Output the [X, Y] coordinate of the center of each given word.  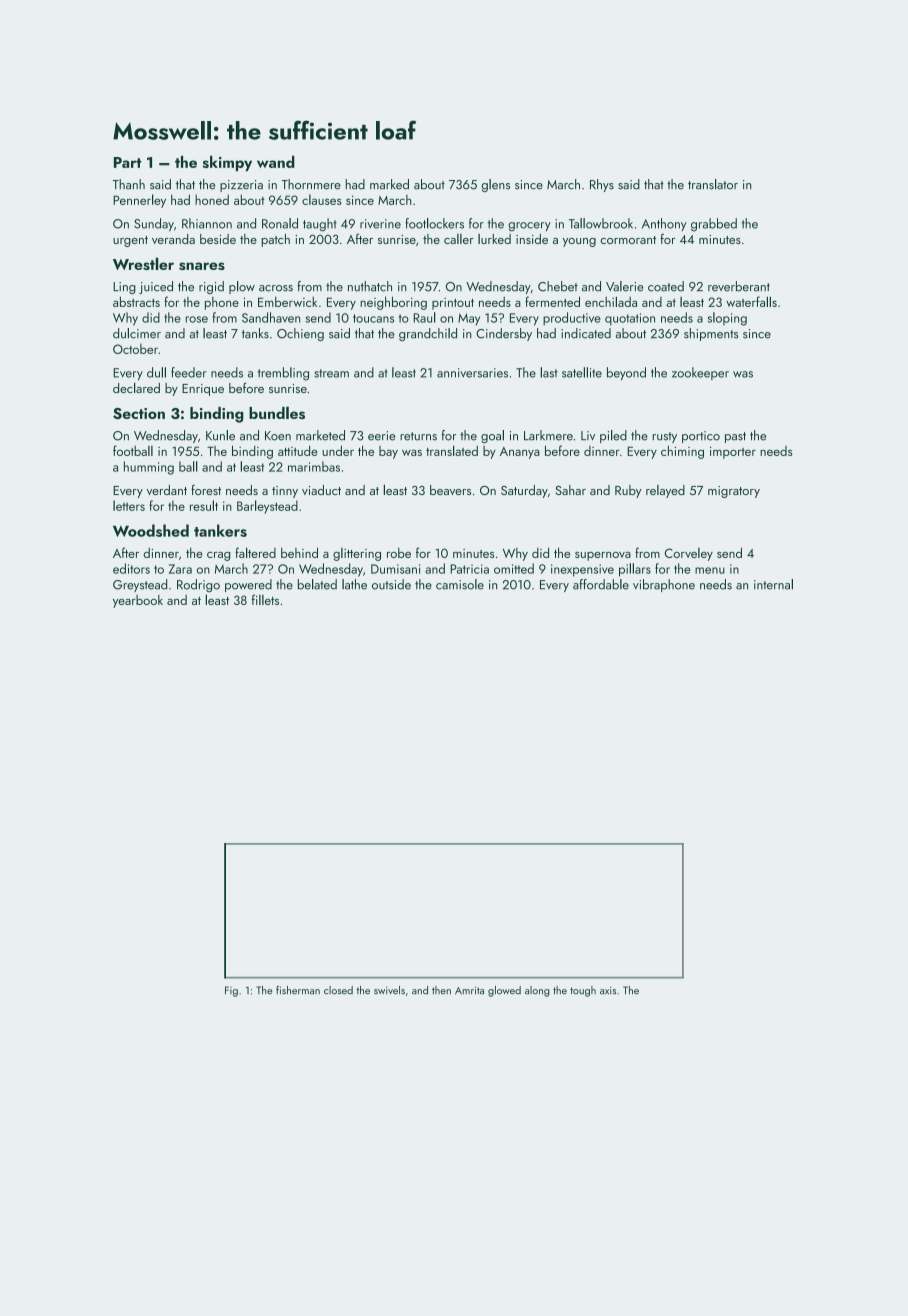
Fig [231, 991]
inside [532, 239]
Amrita [469, 990]
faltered [255, 552]
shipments [711, 334]
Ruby [628, 491]
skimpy [227, 163]
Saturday [524, 491]
